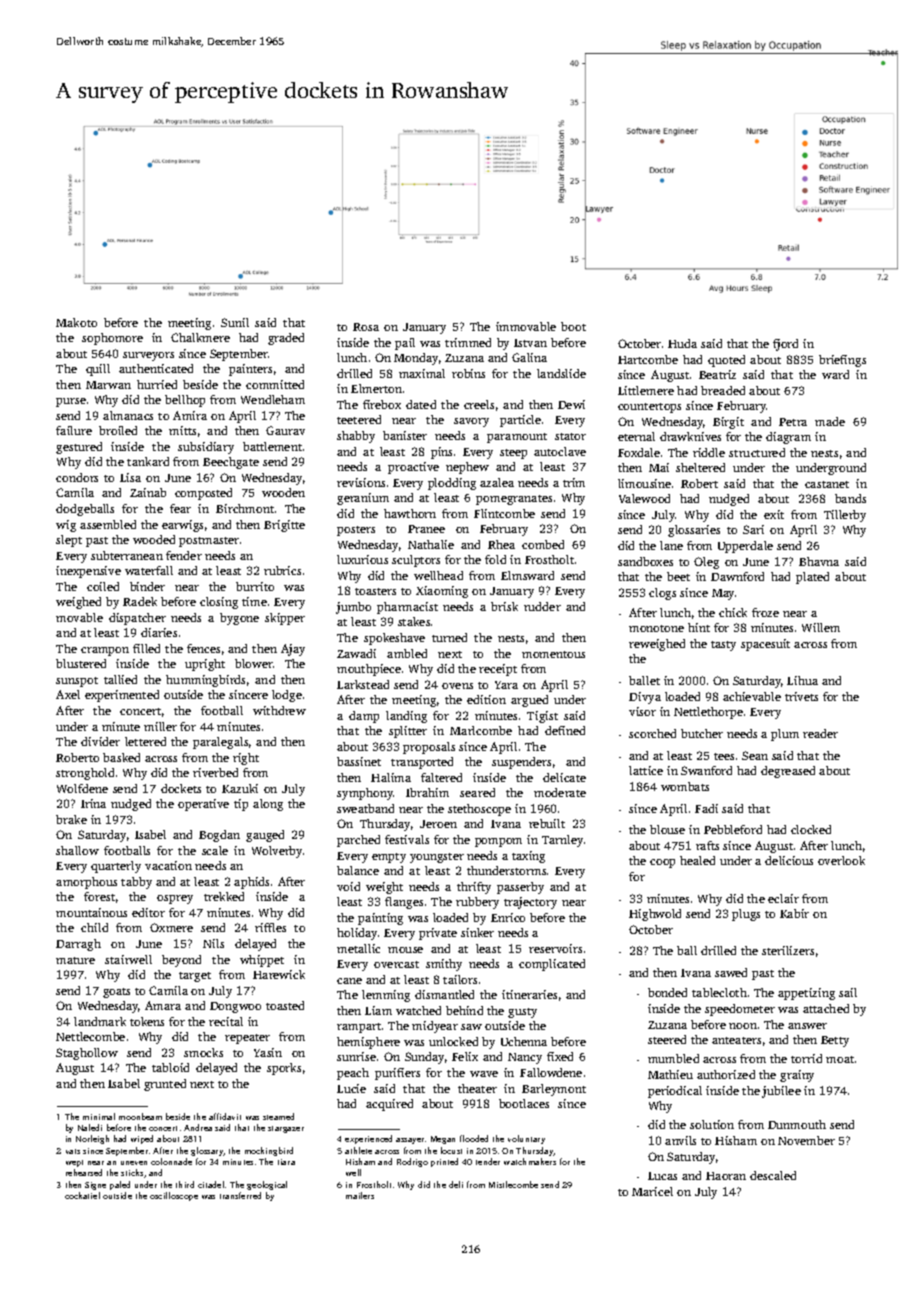  What do you see at coordinates (99, 1116) in the image?
I see `minimal` at bounding box center [99, 1116].
